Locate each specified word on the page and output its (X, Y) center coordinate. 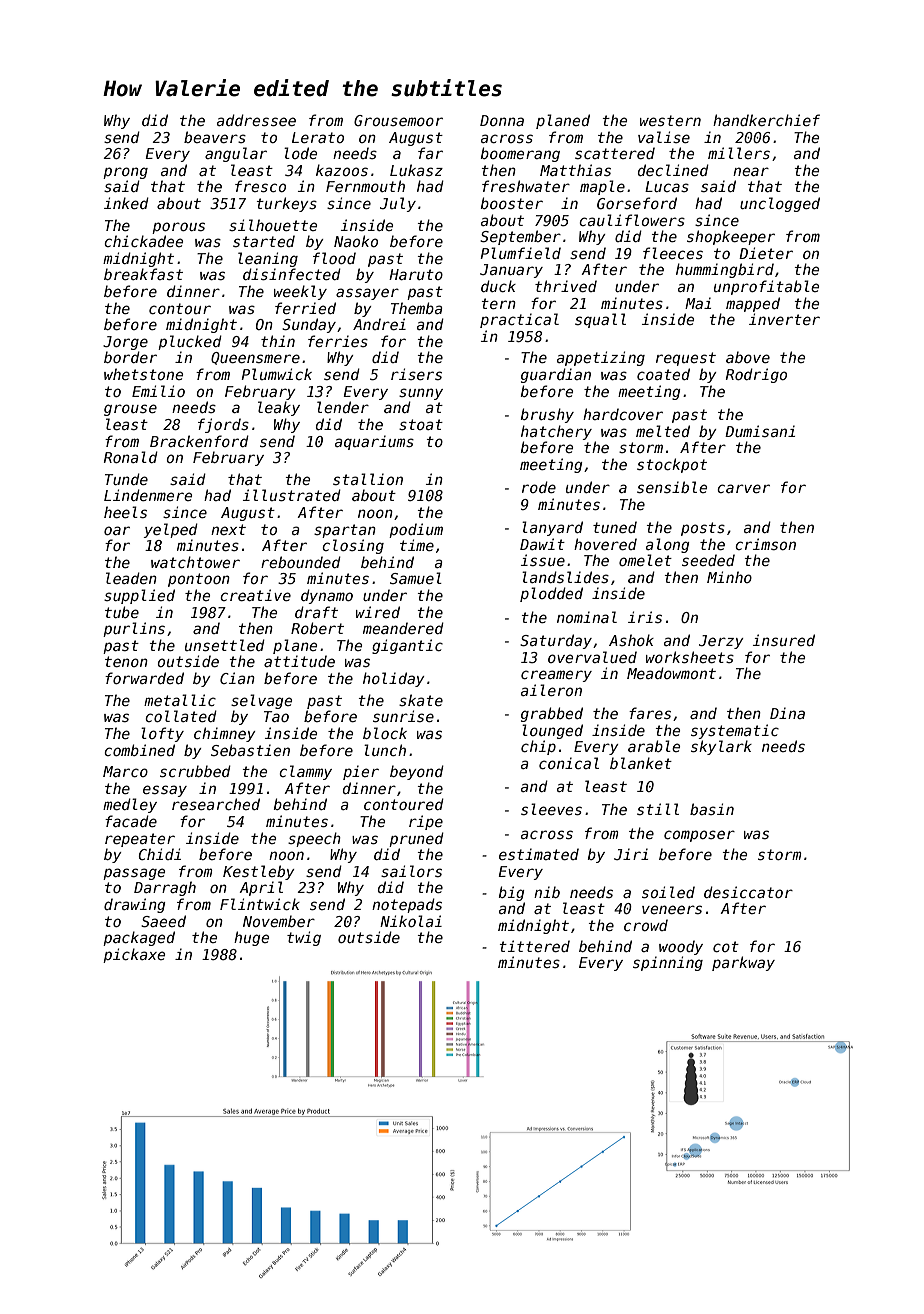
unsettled (225, 645)
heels (125, 512)
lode (300, 153)
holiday (394, 679)
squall (600, 320)
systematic (735, 731)
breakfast (143, 274)
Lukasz (416, 170)
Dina (787, 713)
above (748, 357)
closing (353, 546)
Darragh (165, 888)
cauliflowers (632, 220)
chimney (225, 734)
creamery (556, 676)
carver (743, 488)
